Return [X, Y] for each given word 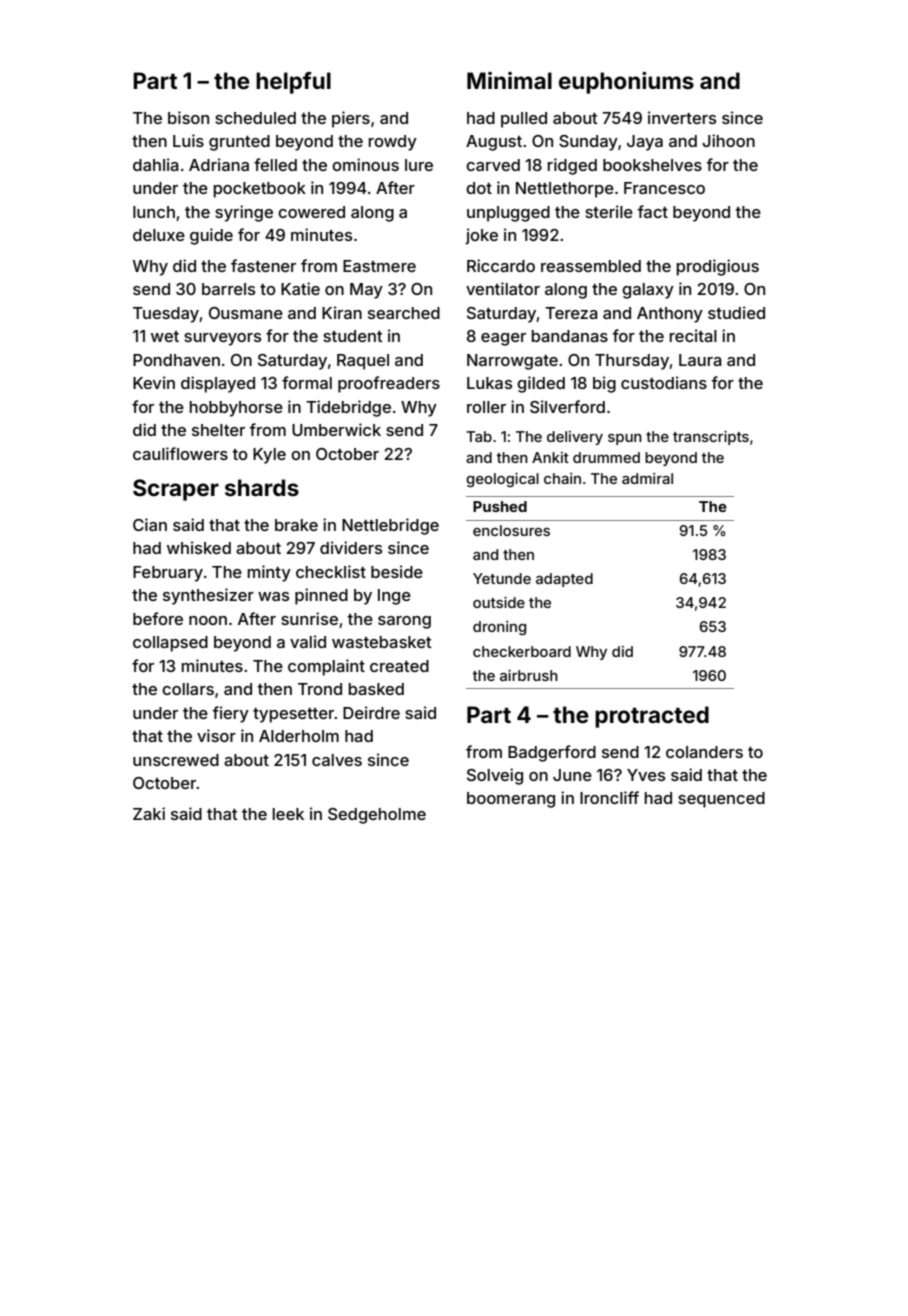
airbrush [529, 675]
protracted [652, 717]
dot [479, 188]
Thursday [632, 362]
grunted [239, 143]
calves [337, 760]
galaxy [648, 291]
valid [308, 641]
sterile [609, 211]
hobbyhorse [236, 409]
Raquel [363, 362]
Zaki [149, 813]
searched [404, 313]
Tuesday [166, 315]
